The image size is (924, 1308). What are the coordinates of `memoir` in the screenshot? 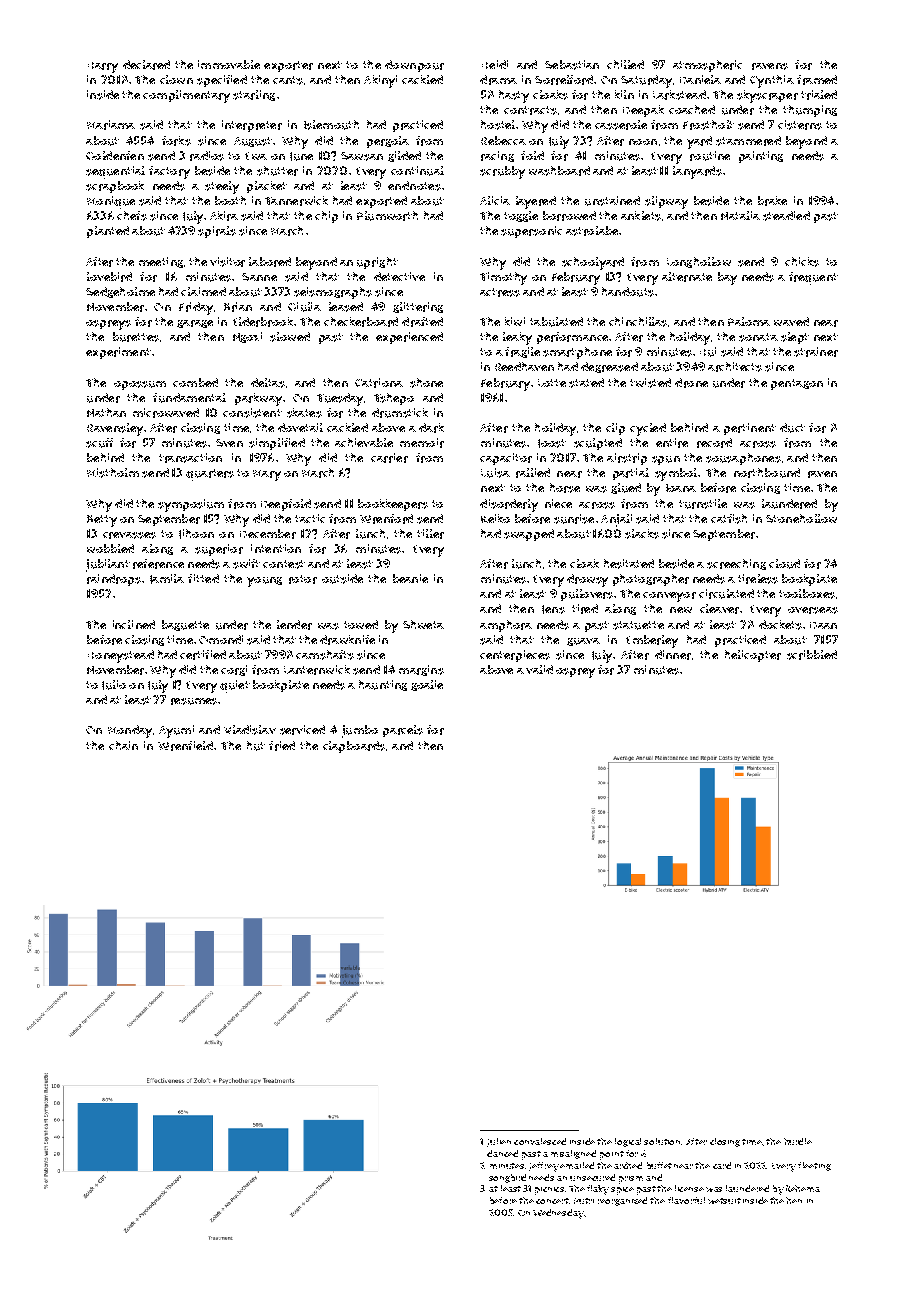 It's located at (422, 443).
